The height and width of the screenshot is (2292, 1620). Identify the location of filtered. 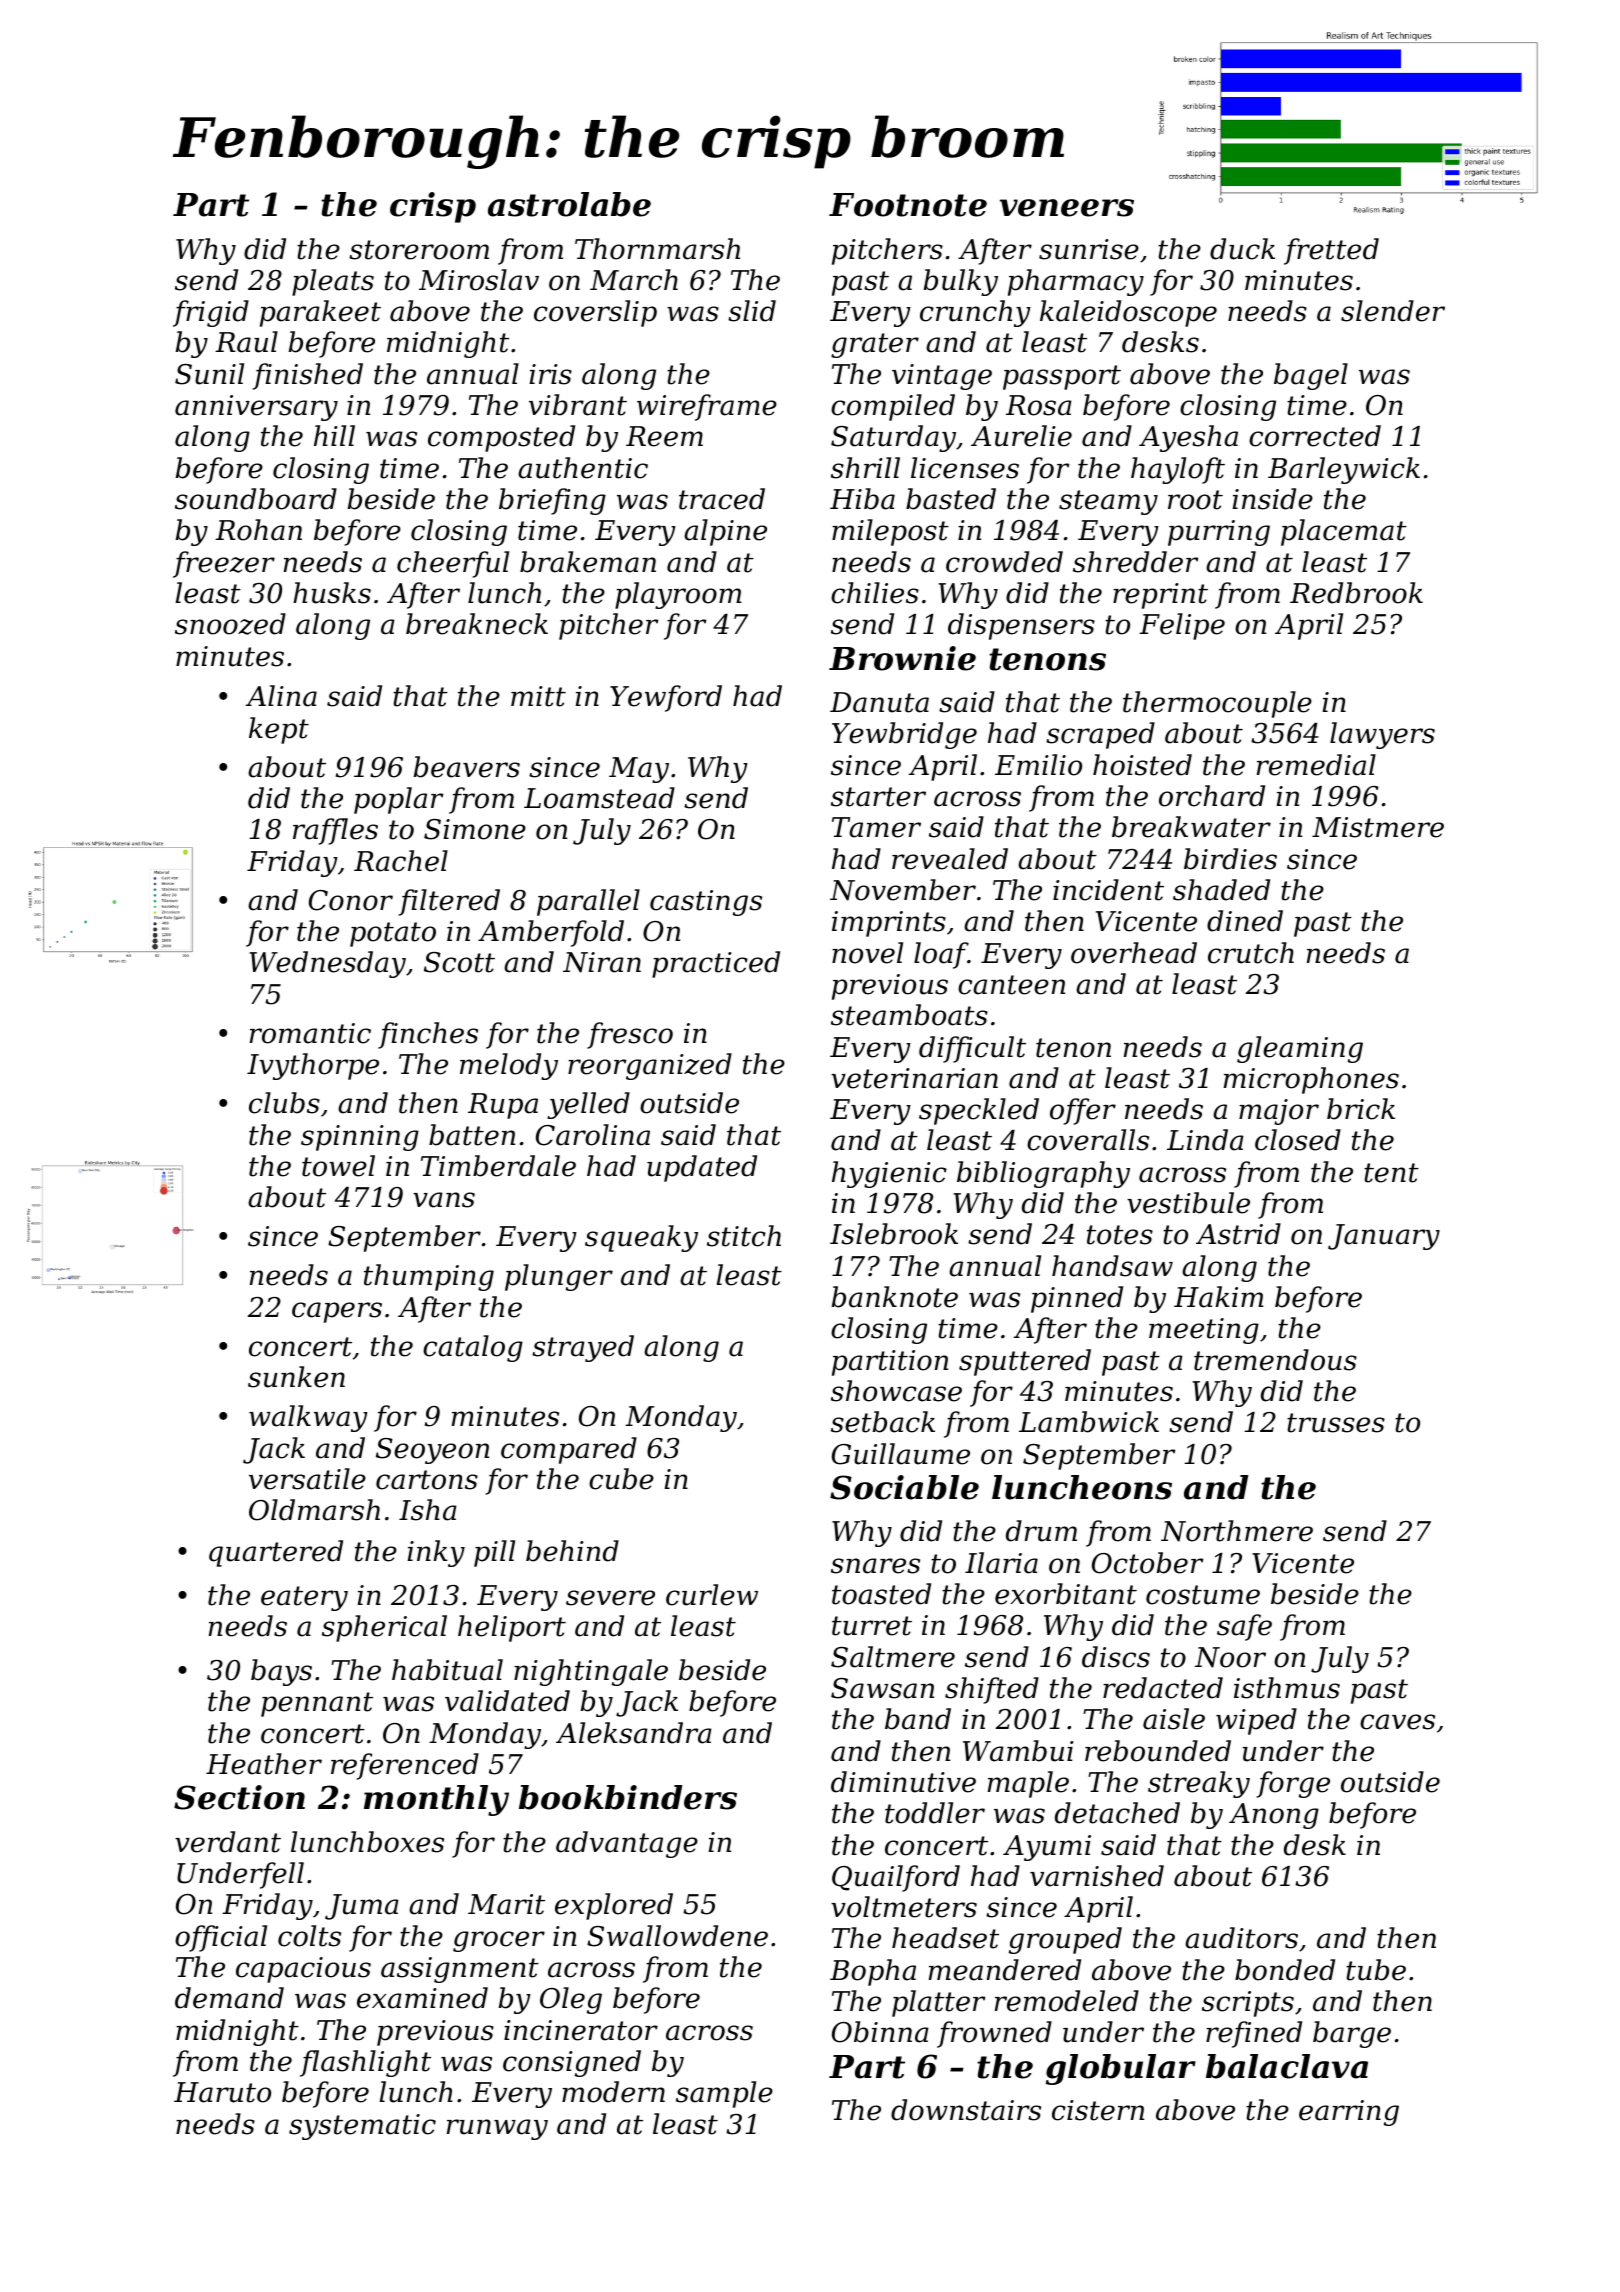
(449, 902).
